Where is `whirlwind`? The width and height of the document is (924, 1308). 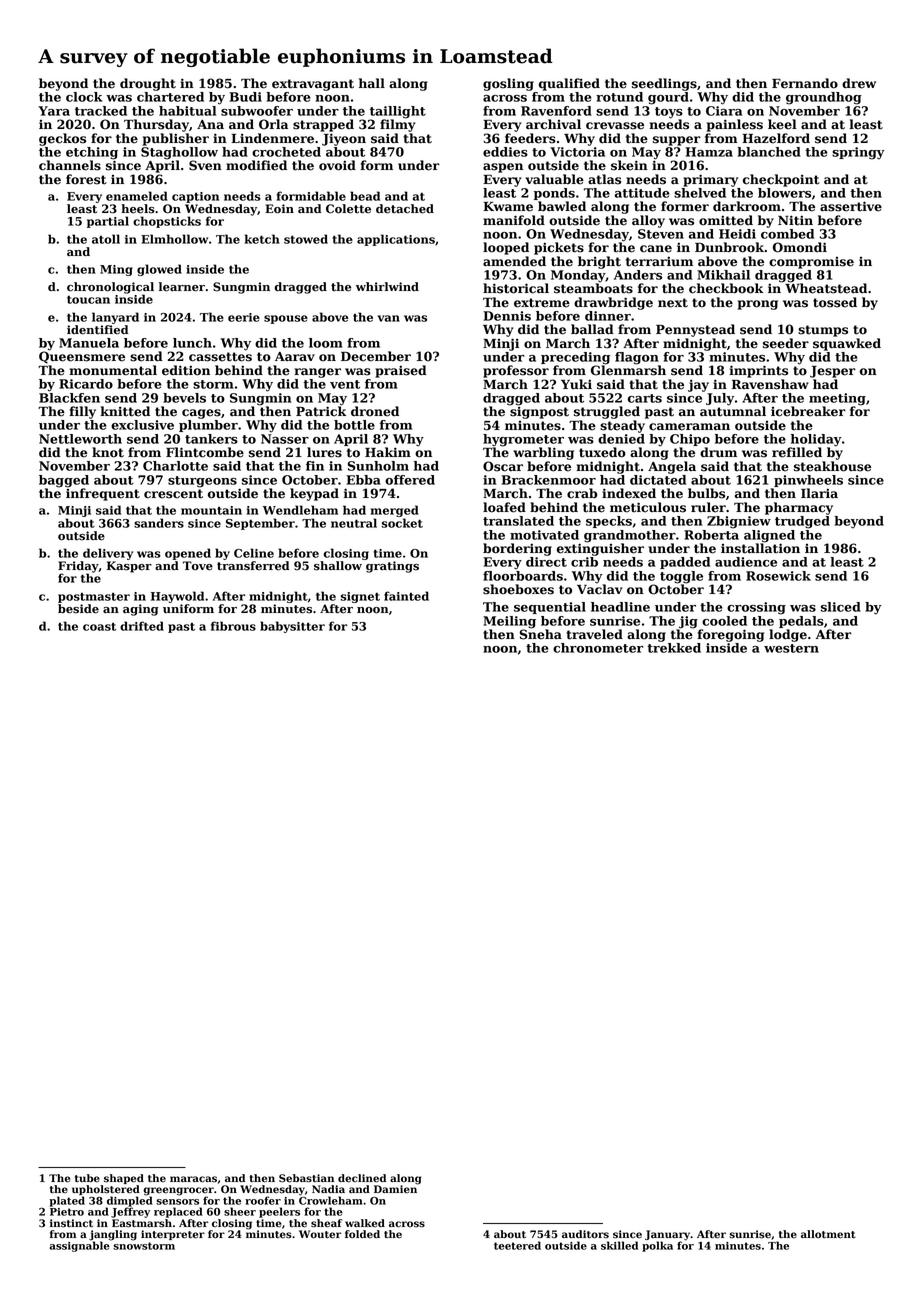 whirlwind is located at coordinates (387, 286).
